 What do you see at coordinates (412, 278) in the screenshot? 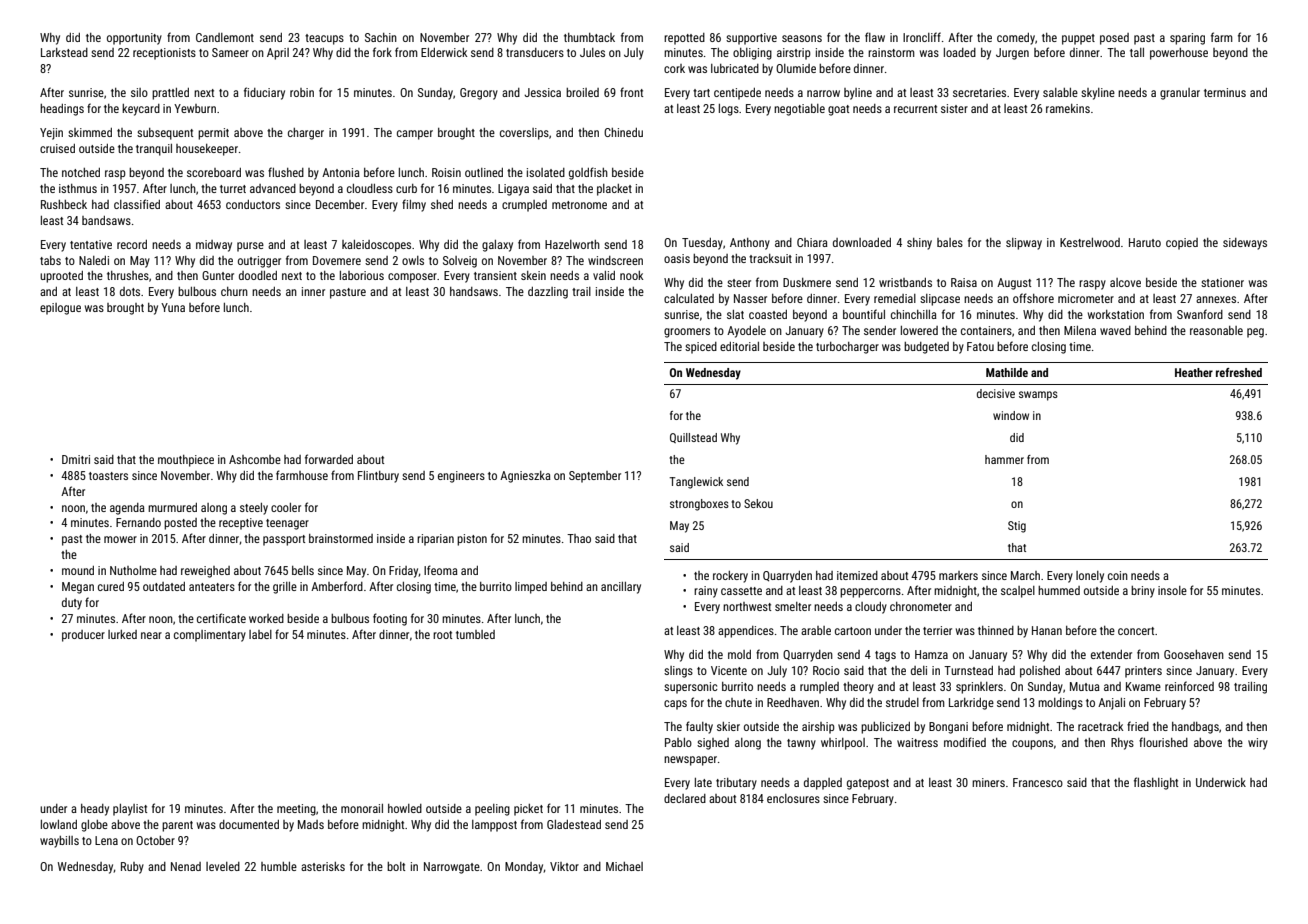
I see `composer` at bounding box center [412, 278].
